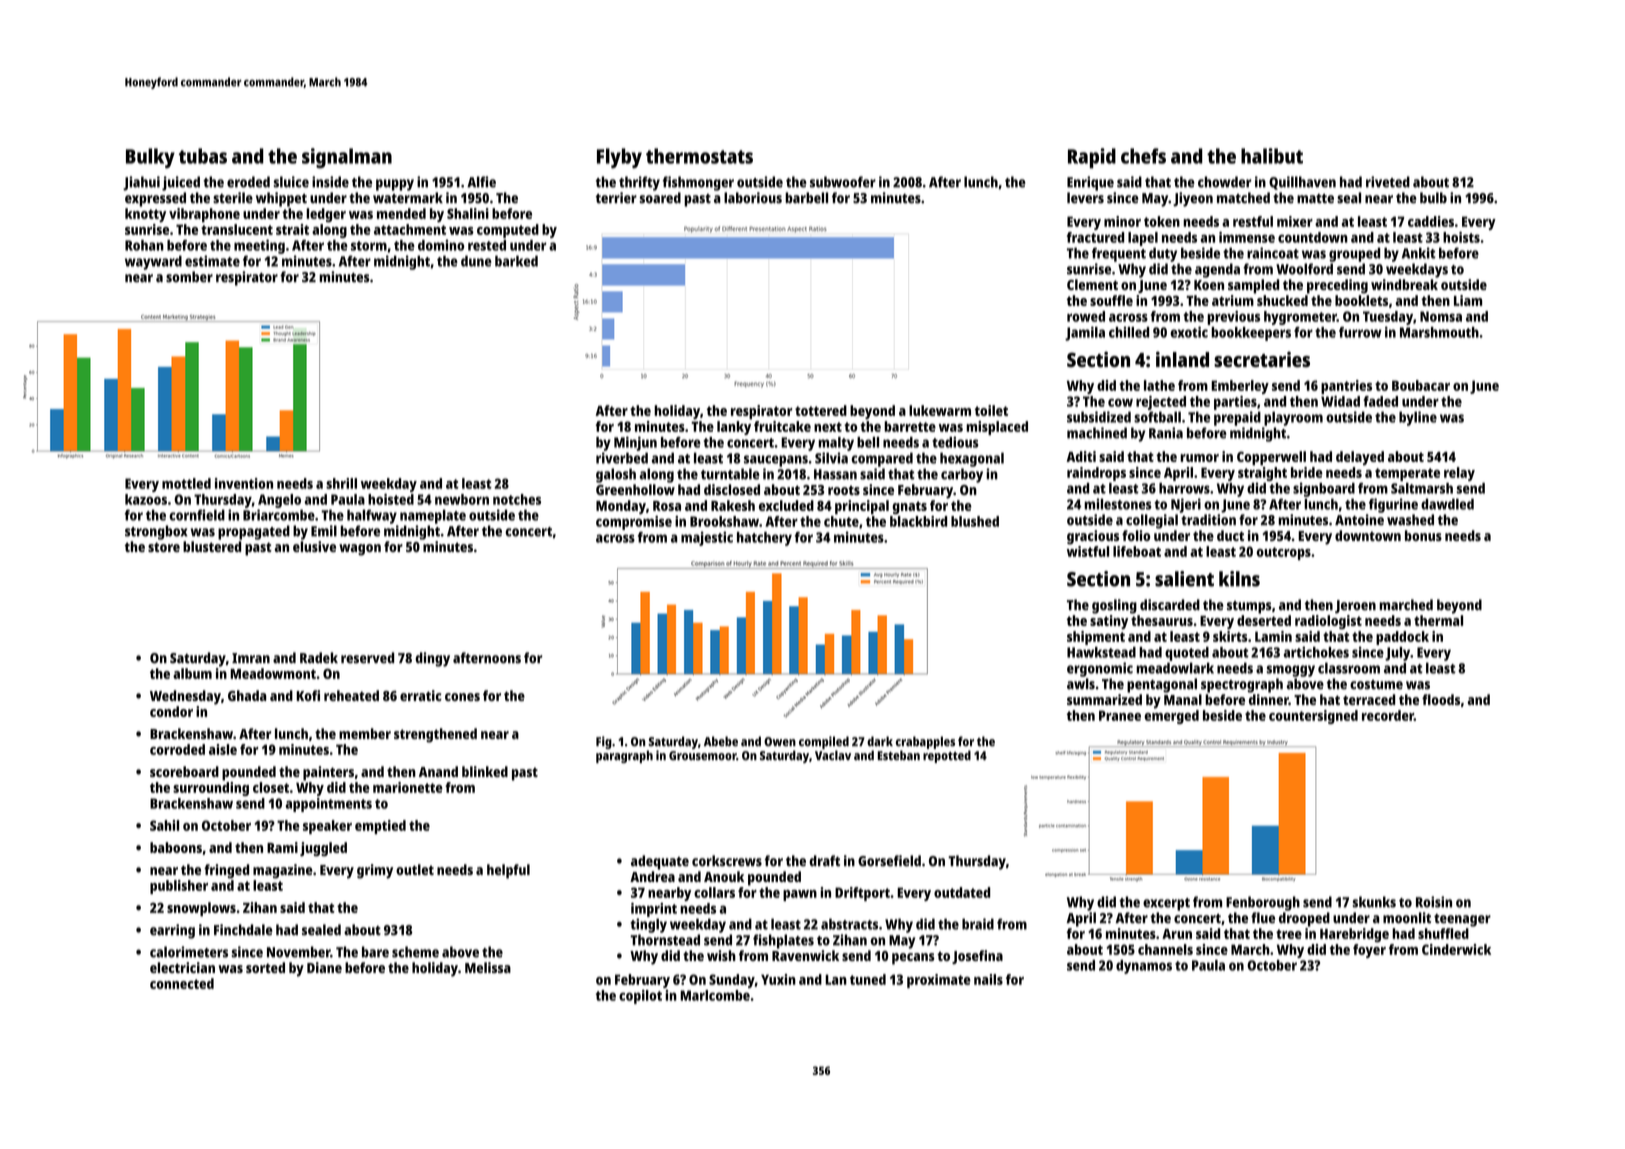  I want to click on gnats, so click(909, 508).
